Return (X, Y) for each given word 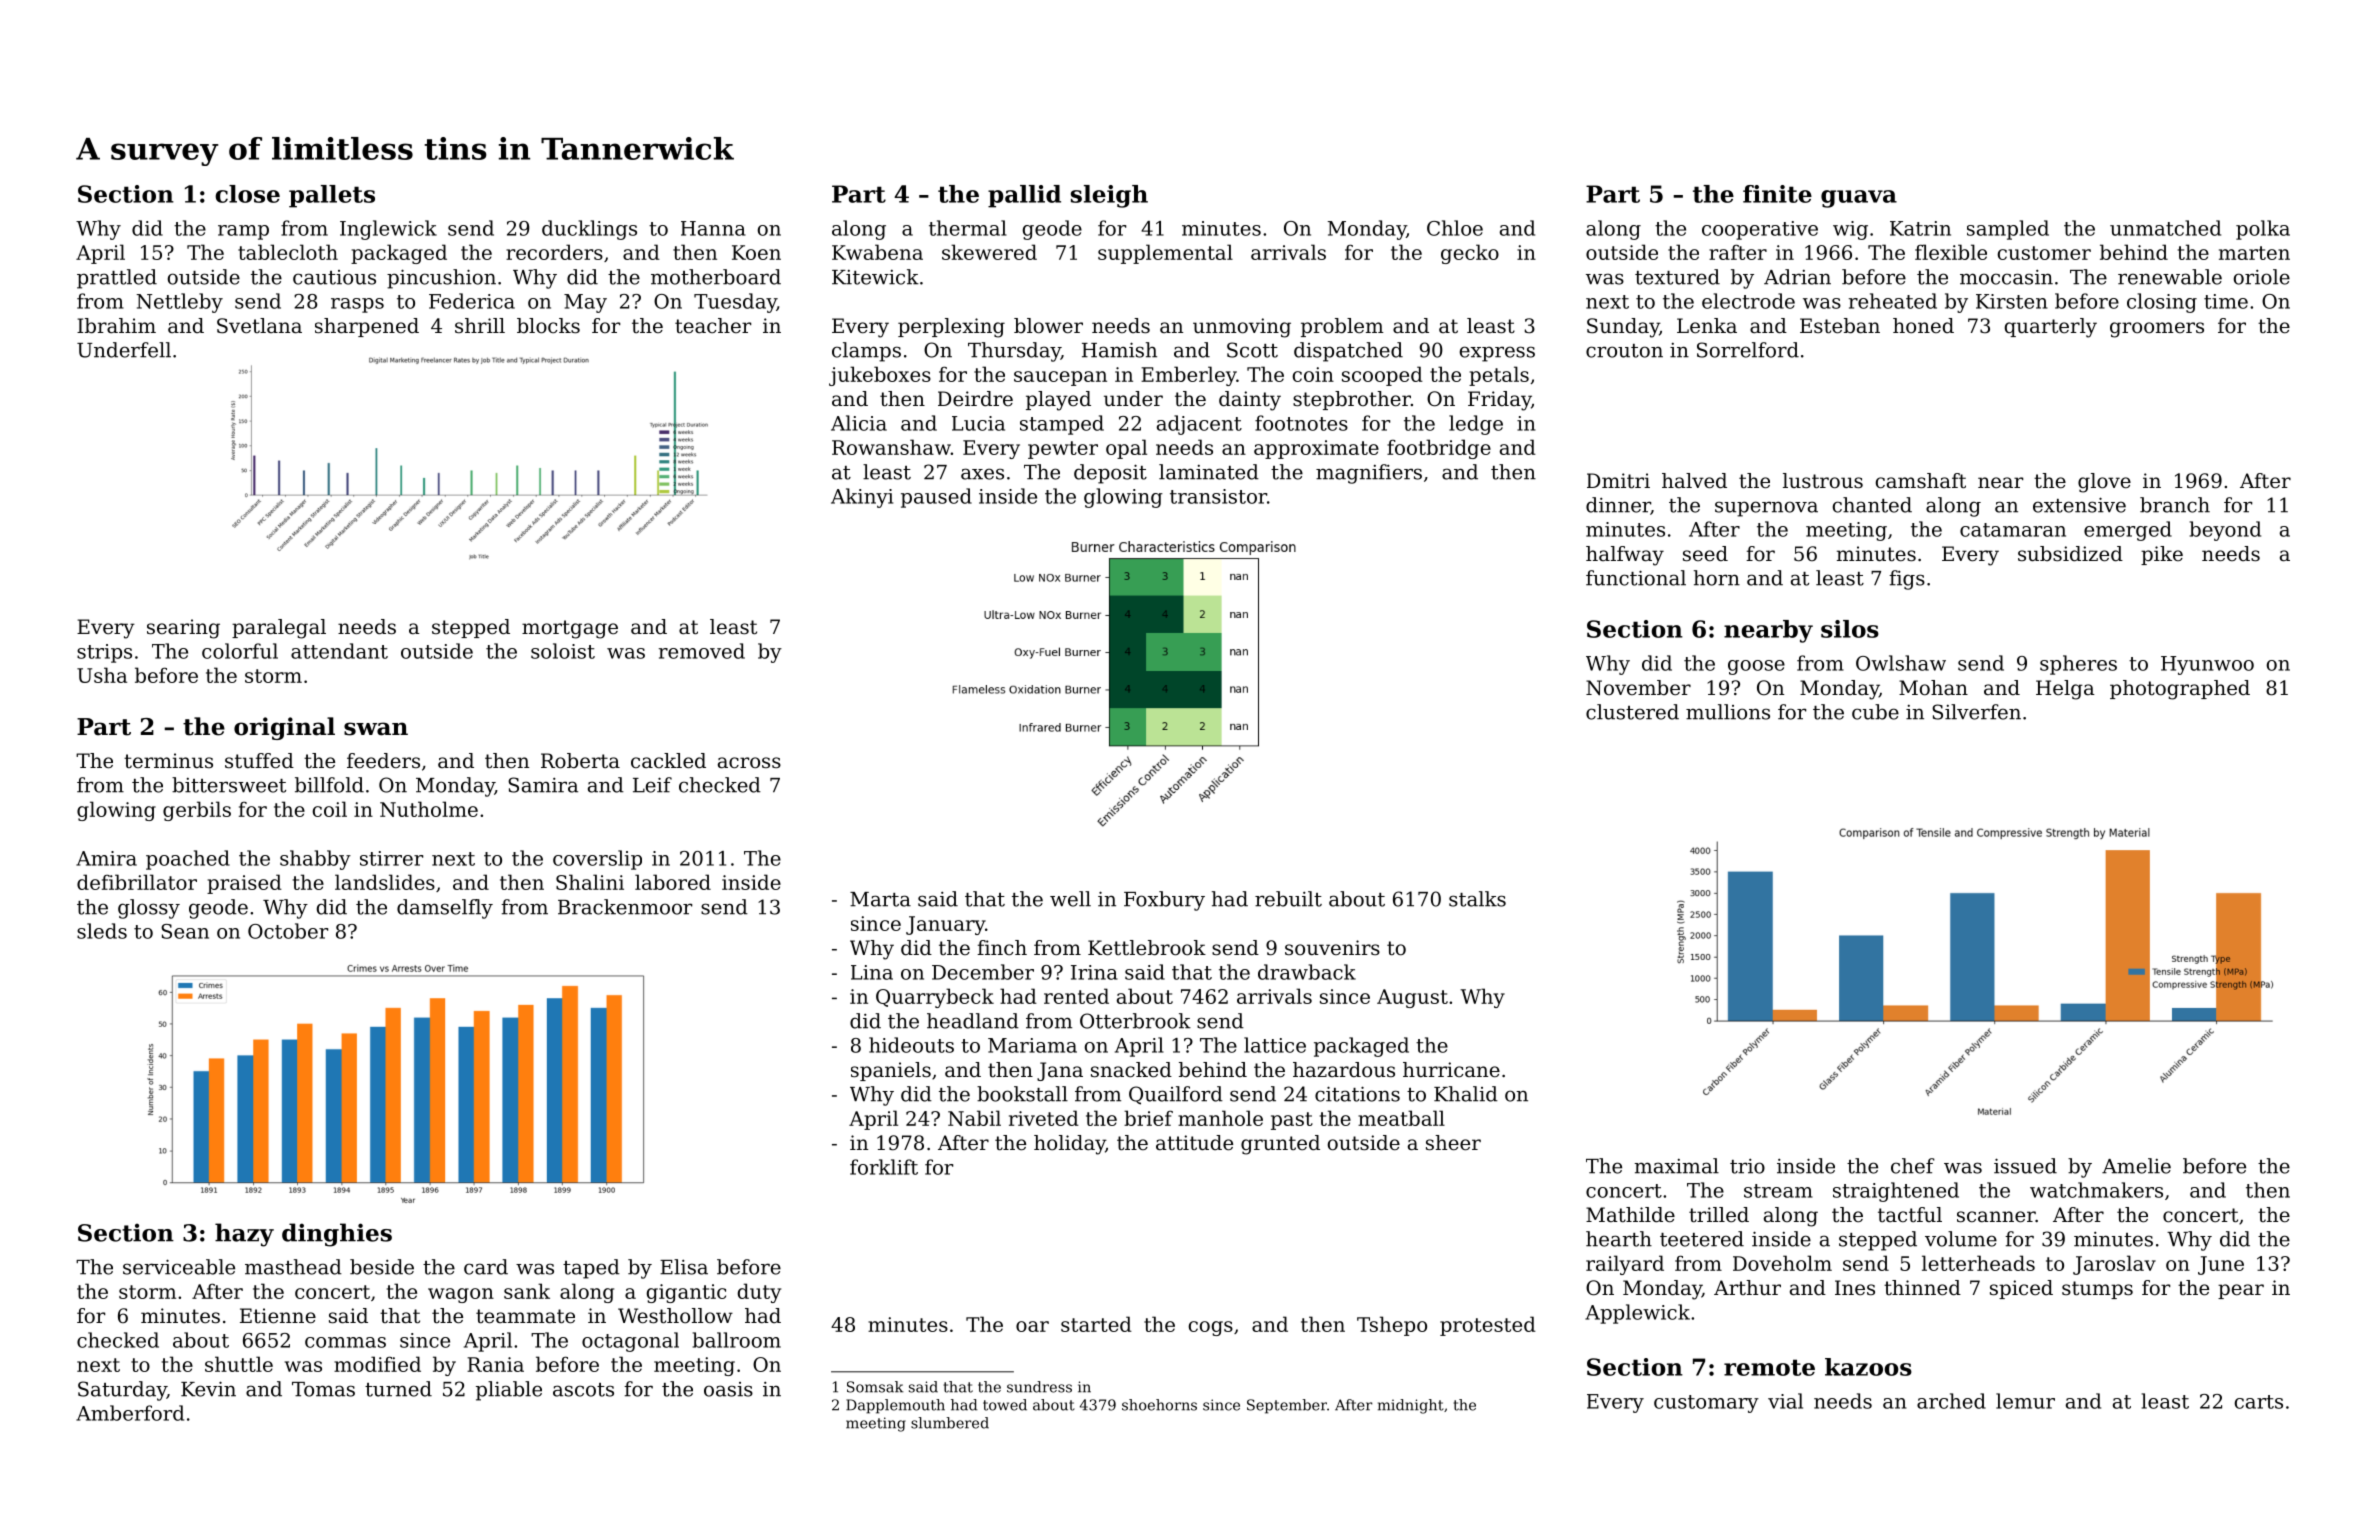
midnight (1411, 1406)
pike (2162, 555)
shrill (480, 325)
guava (1859, 199)
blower (1048, 326)
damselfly (445, 909)
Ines (1855, 1287)
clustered (1632, 712)
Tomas (323, 1389)
